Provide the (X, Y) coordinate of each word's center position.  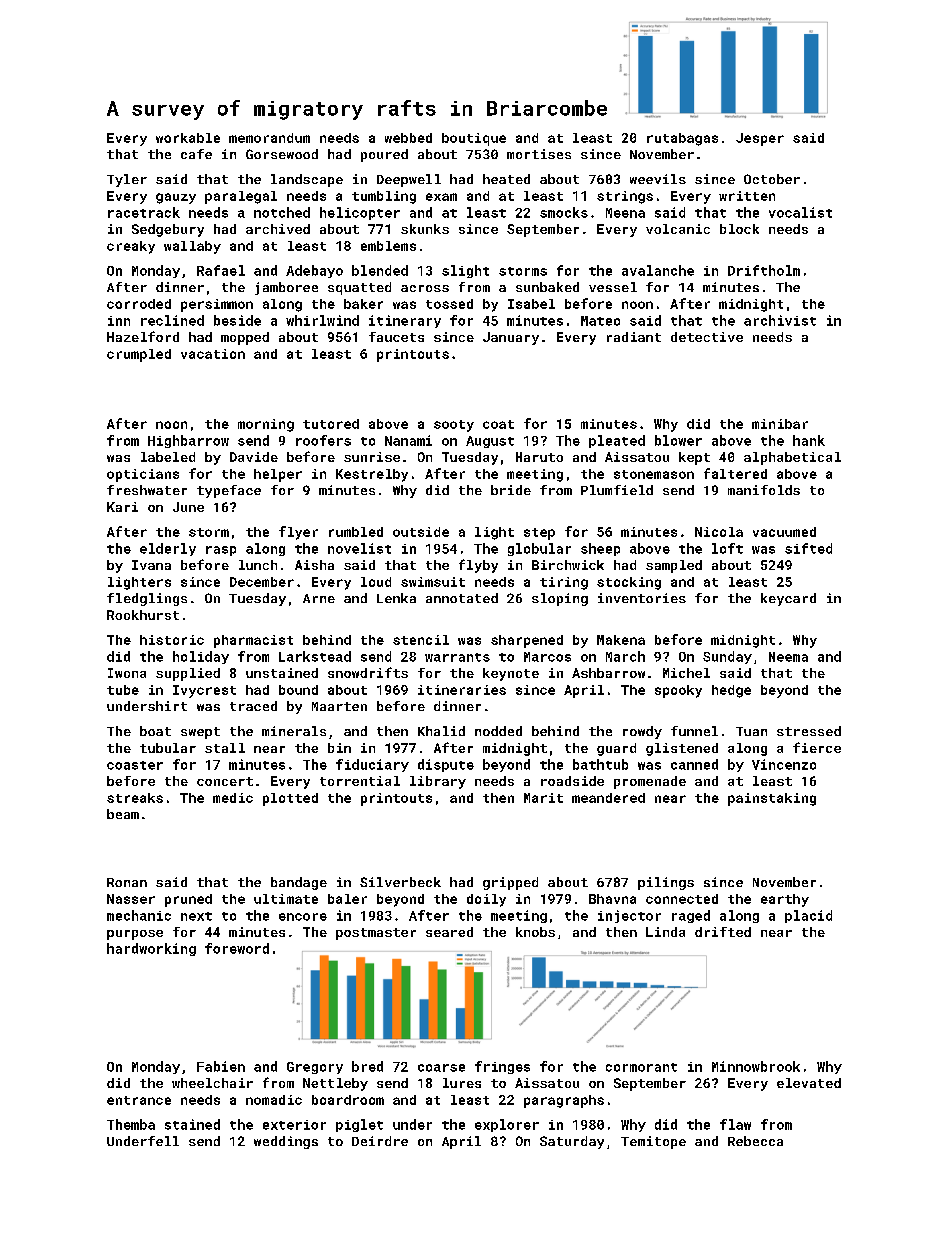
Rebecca (755, 1141)
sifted (808, 548)
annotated (462, 598)
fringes (502, 1067)
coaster (135, 765)
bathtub (600, 764)
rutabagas (682, 139)
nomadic (274, 1100)
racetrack (144, 212)
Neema (788, 657)
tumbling (384, 197)
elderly (168, 549)
